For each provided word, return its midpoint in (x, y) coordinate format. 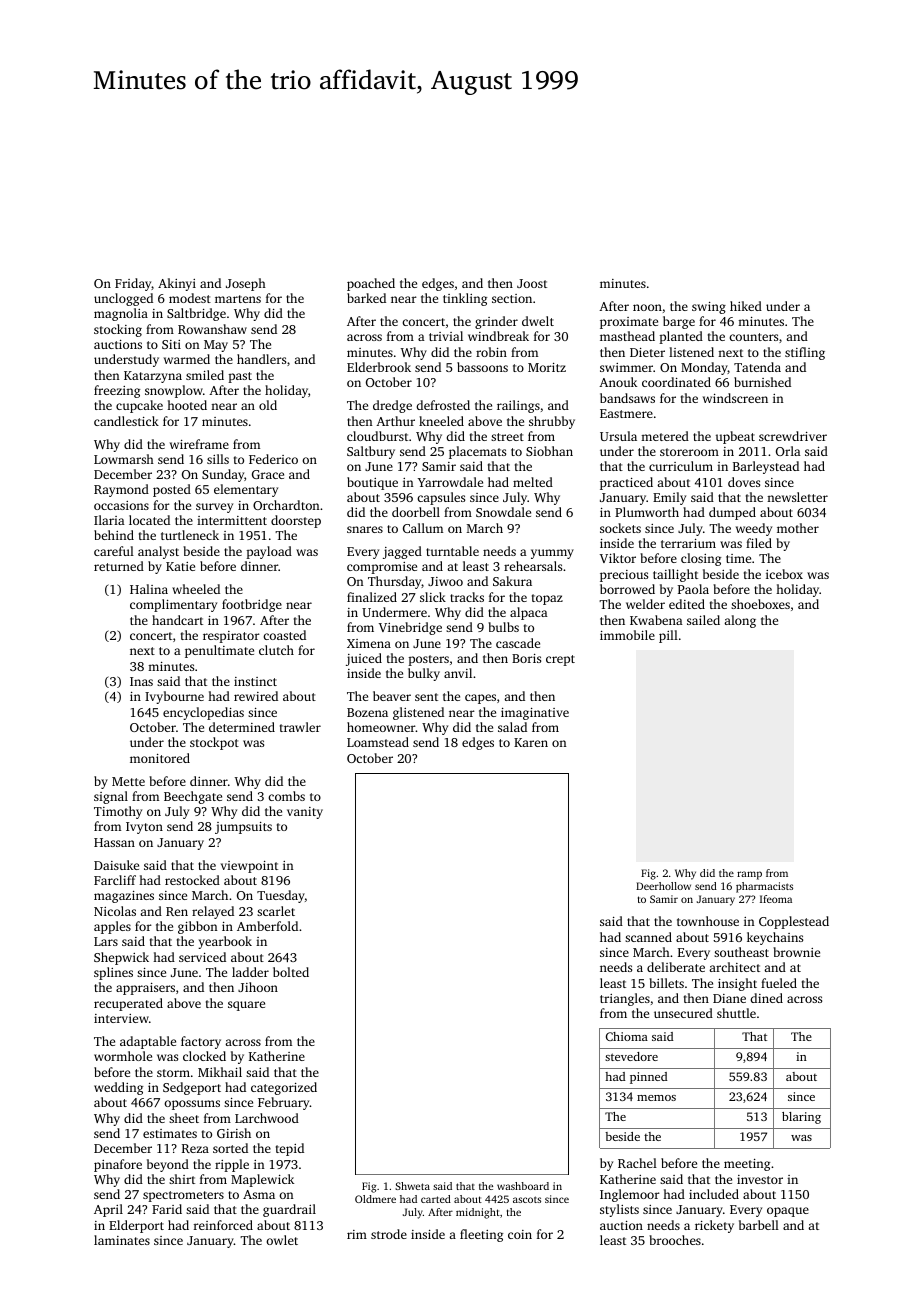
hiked (746, 306)
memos (656, 1098)
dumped (732, 513)
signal (111, 797)
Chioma (627, 1036)
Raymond (121, 490)
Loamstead (378, 742)
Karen (531, 742)
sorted (230, 1148)
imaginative (535, 714)
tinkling (465, 299)
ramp (749, 875)
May (216, 346)
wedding (118, 1088)
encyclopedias (203, 713)
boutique (372, 483)
